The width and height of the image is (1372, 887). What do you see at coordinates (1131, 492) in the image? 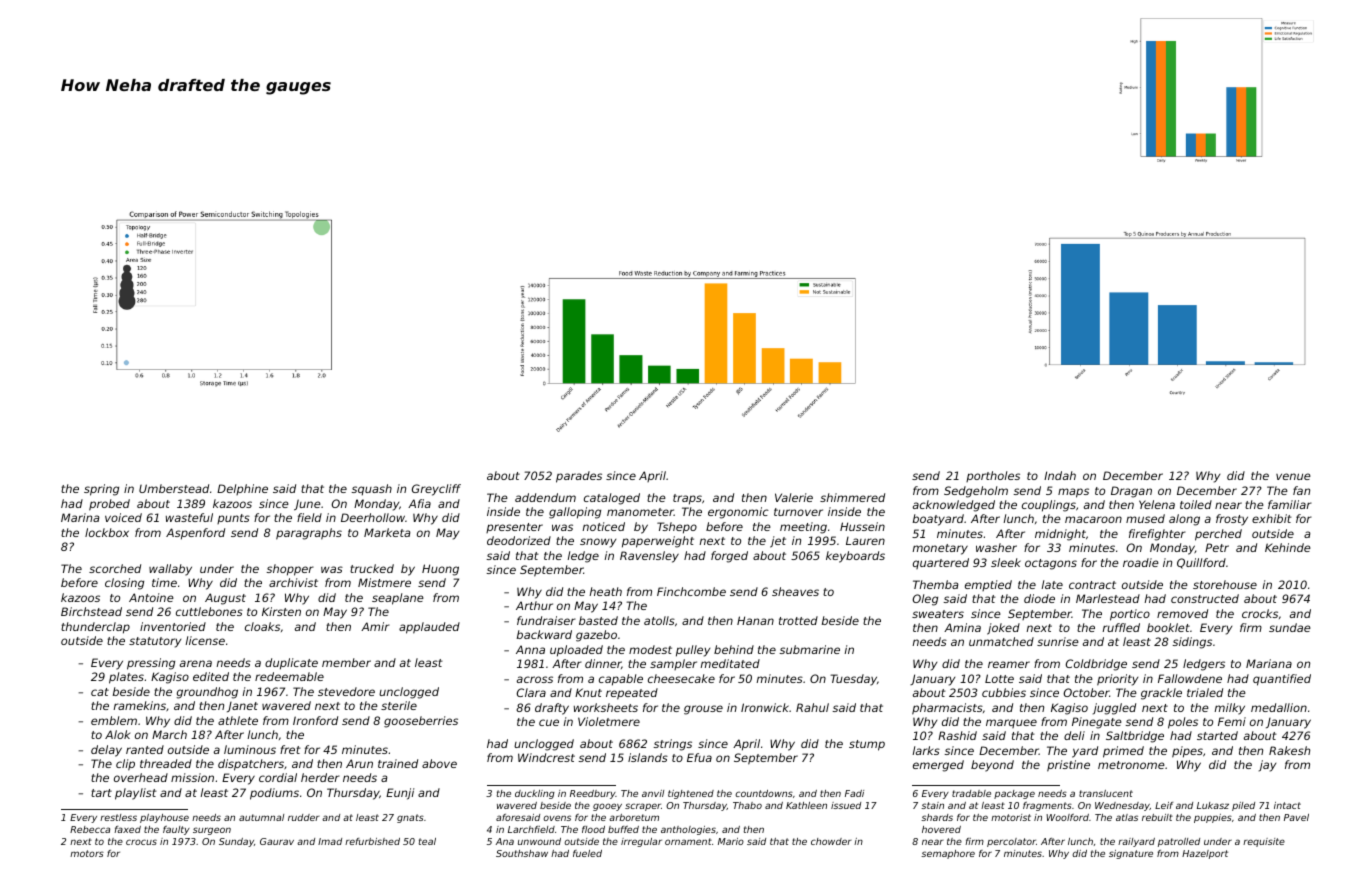
I see `Dragan` at bounding box center [1131, 492].
